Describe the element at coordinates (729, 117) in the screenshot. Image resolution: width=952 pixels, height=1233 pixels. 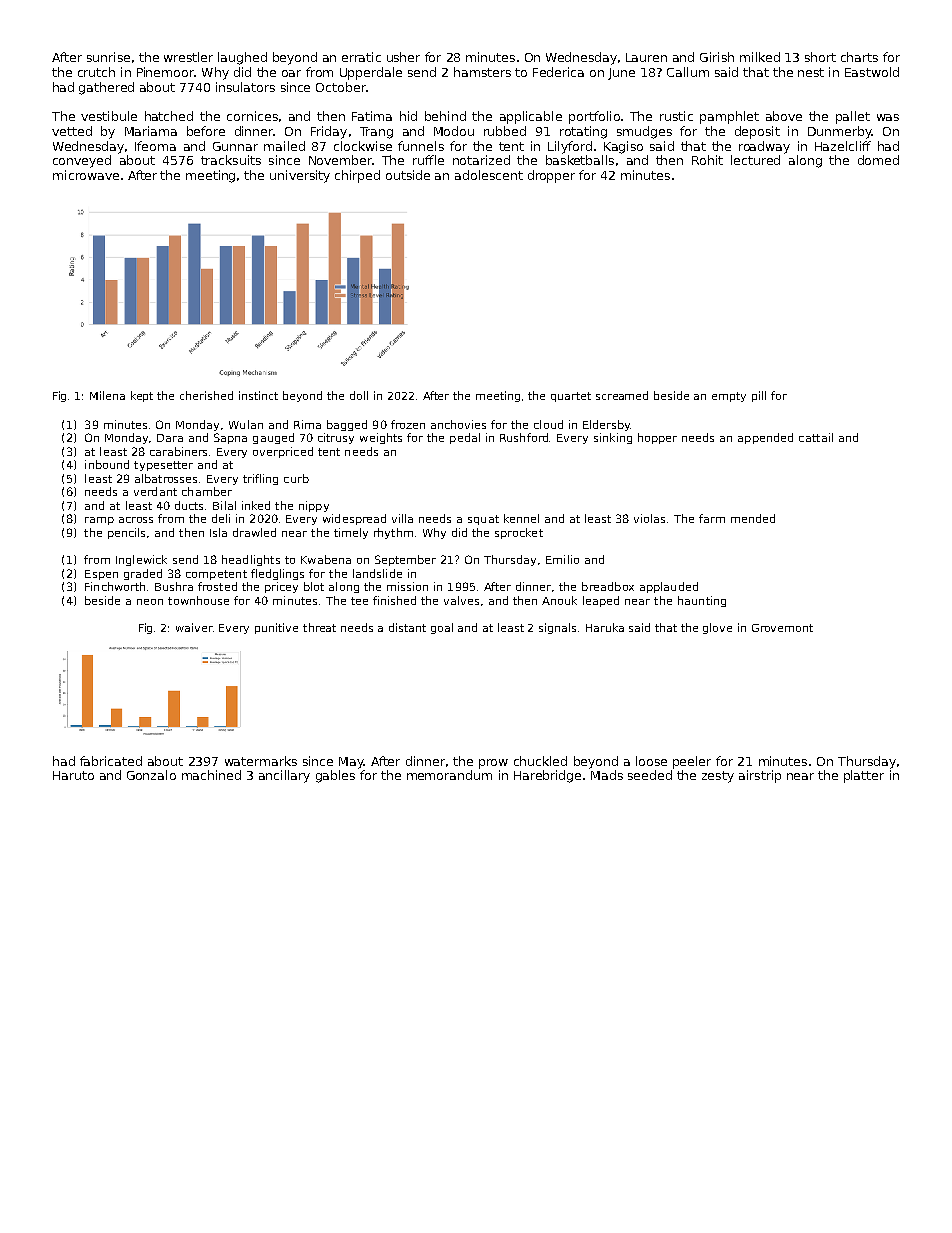
I see `pamphlet` at that location.
